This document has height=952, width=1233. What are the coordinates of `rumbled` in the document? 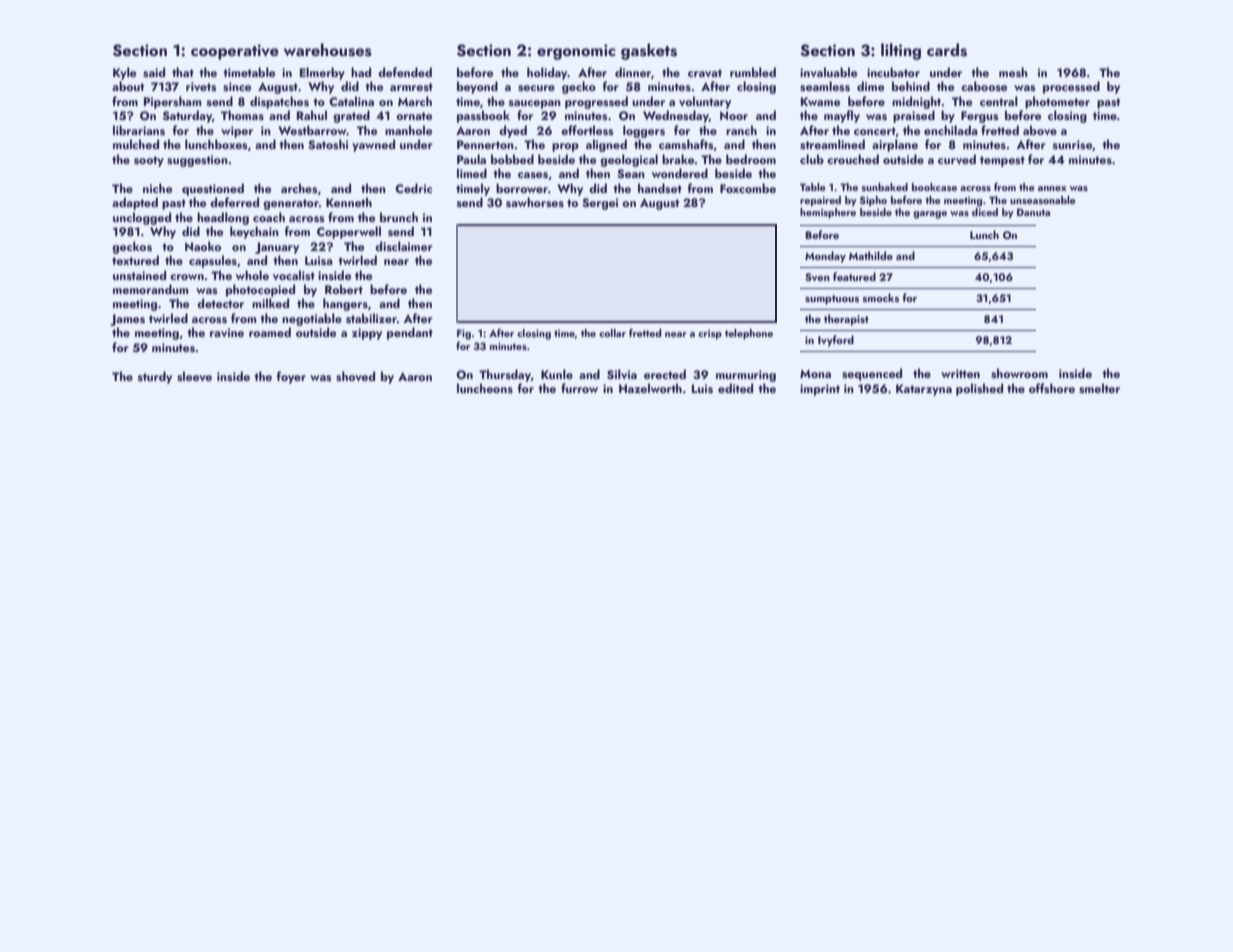 It's located at (753, 72).
